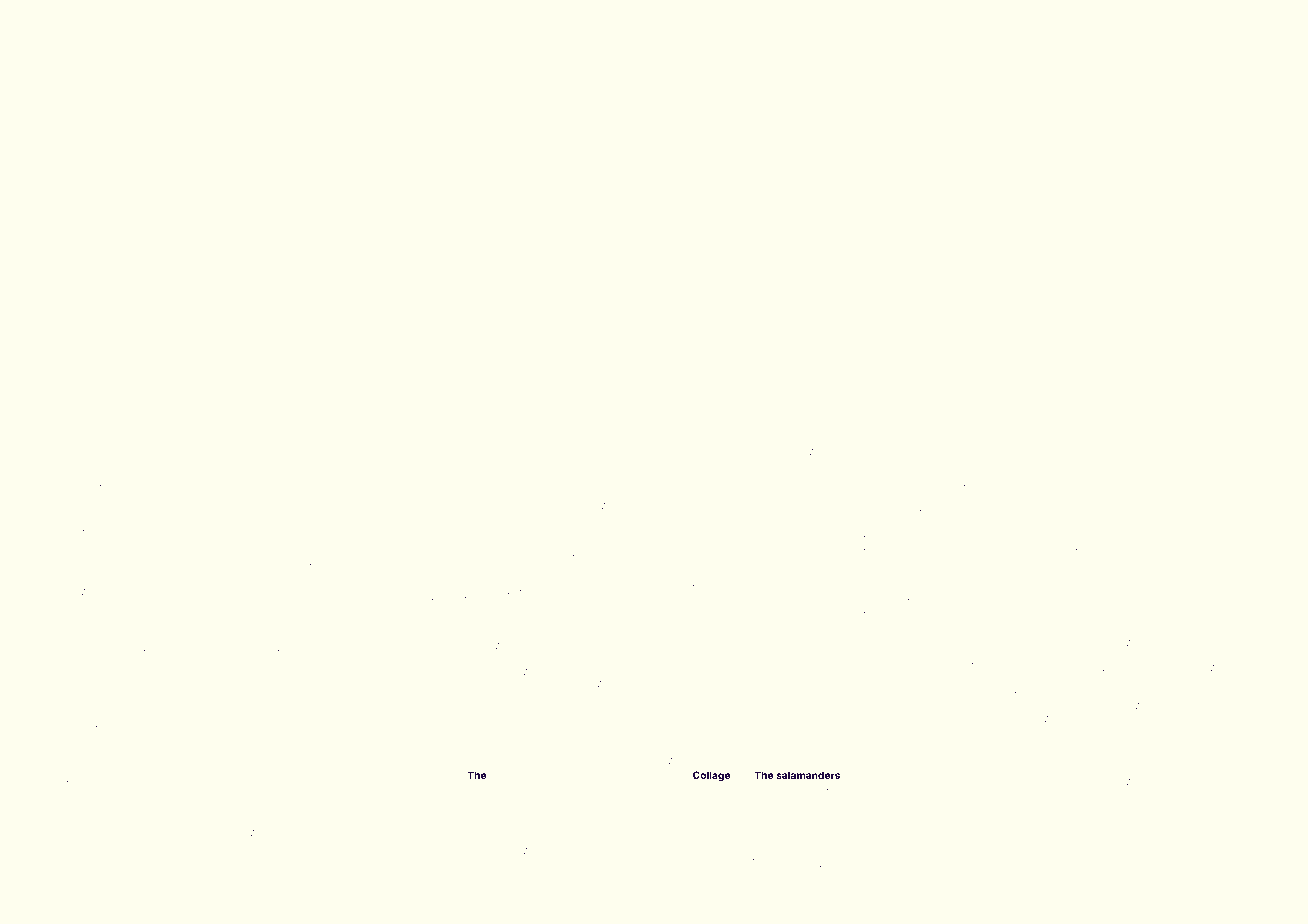 Image resolution: width=1308 pixels, height=924 pixels. Describe the element at coordinates (188, 858) in the screenshot. I see `skirt` at that location.
